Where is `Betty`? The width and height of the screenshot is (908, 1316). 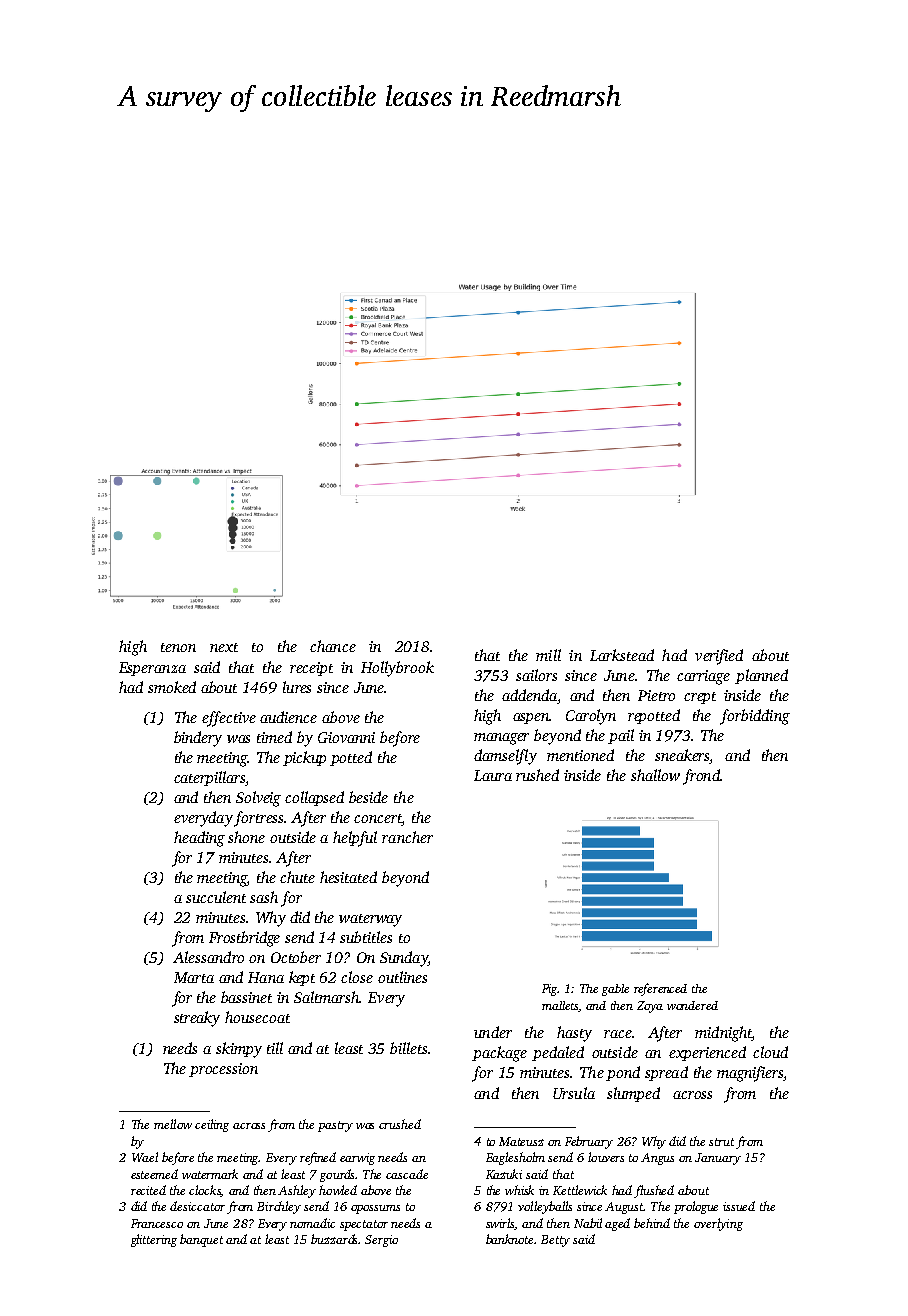
Betty is located at coordinates (555, 1241).
